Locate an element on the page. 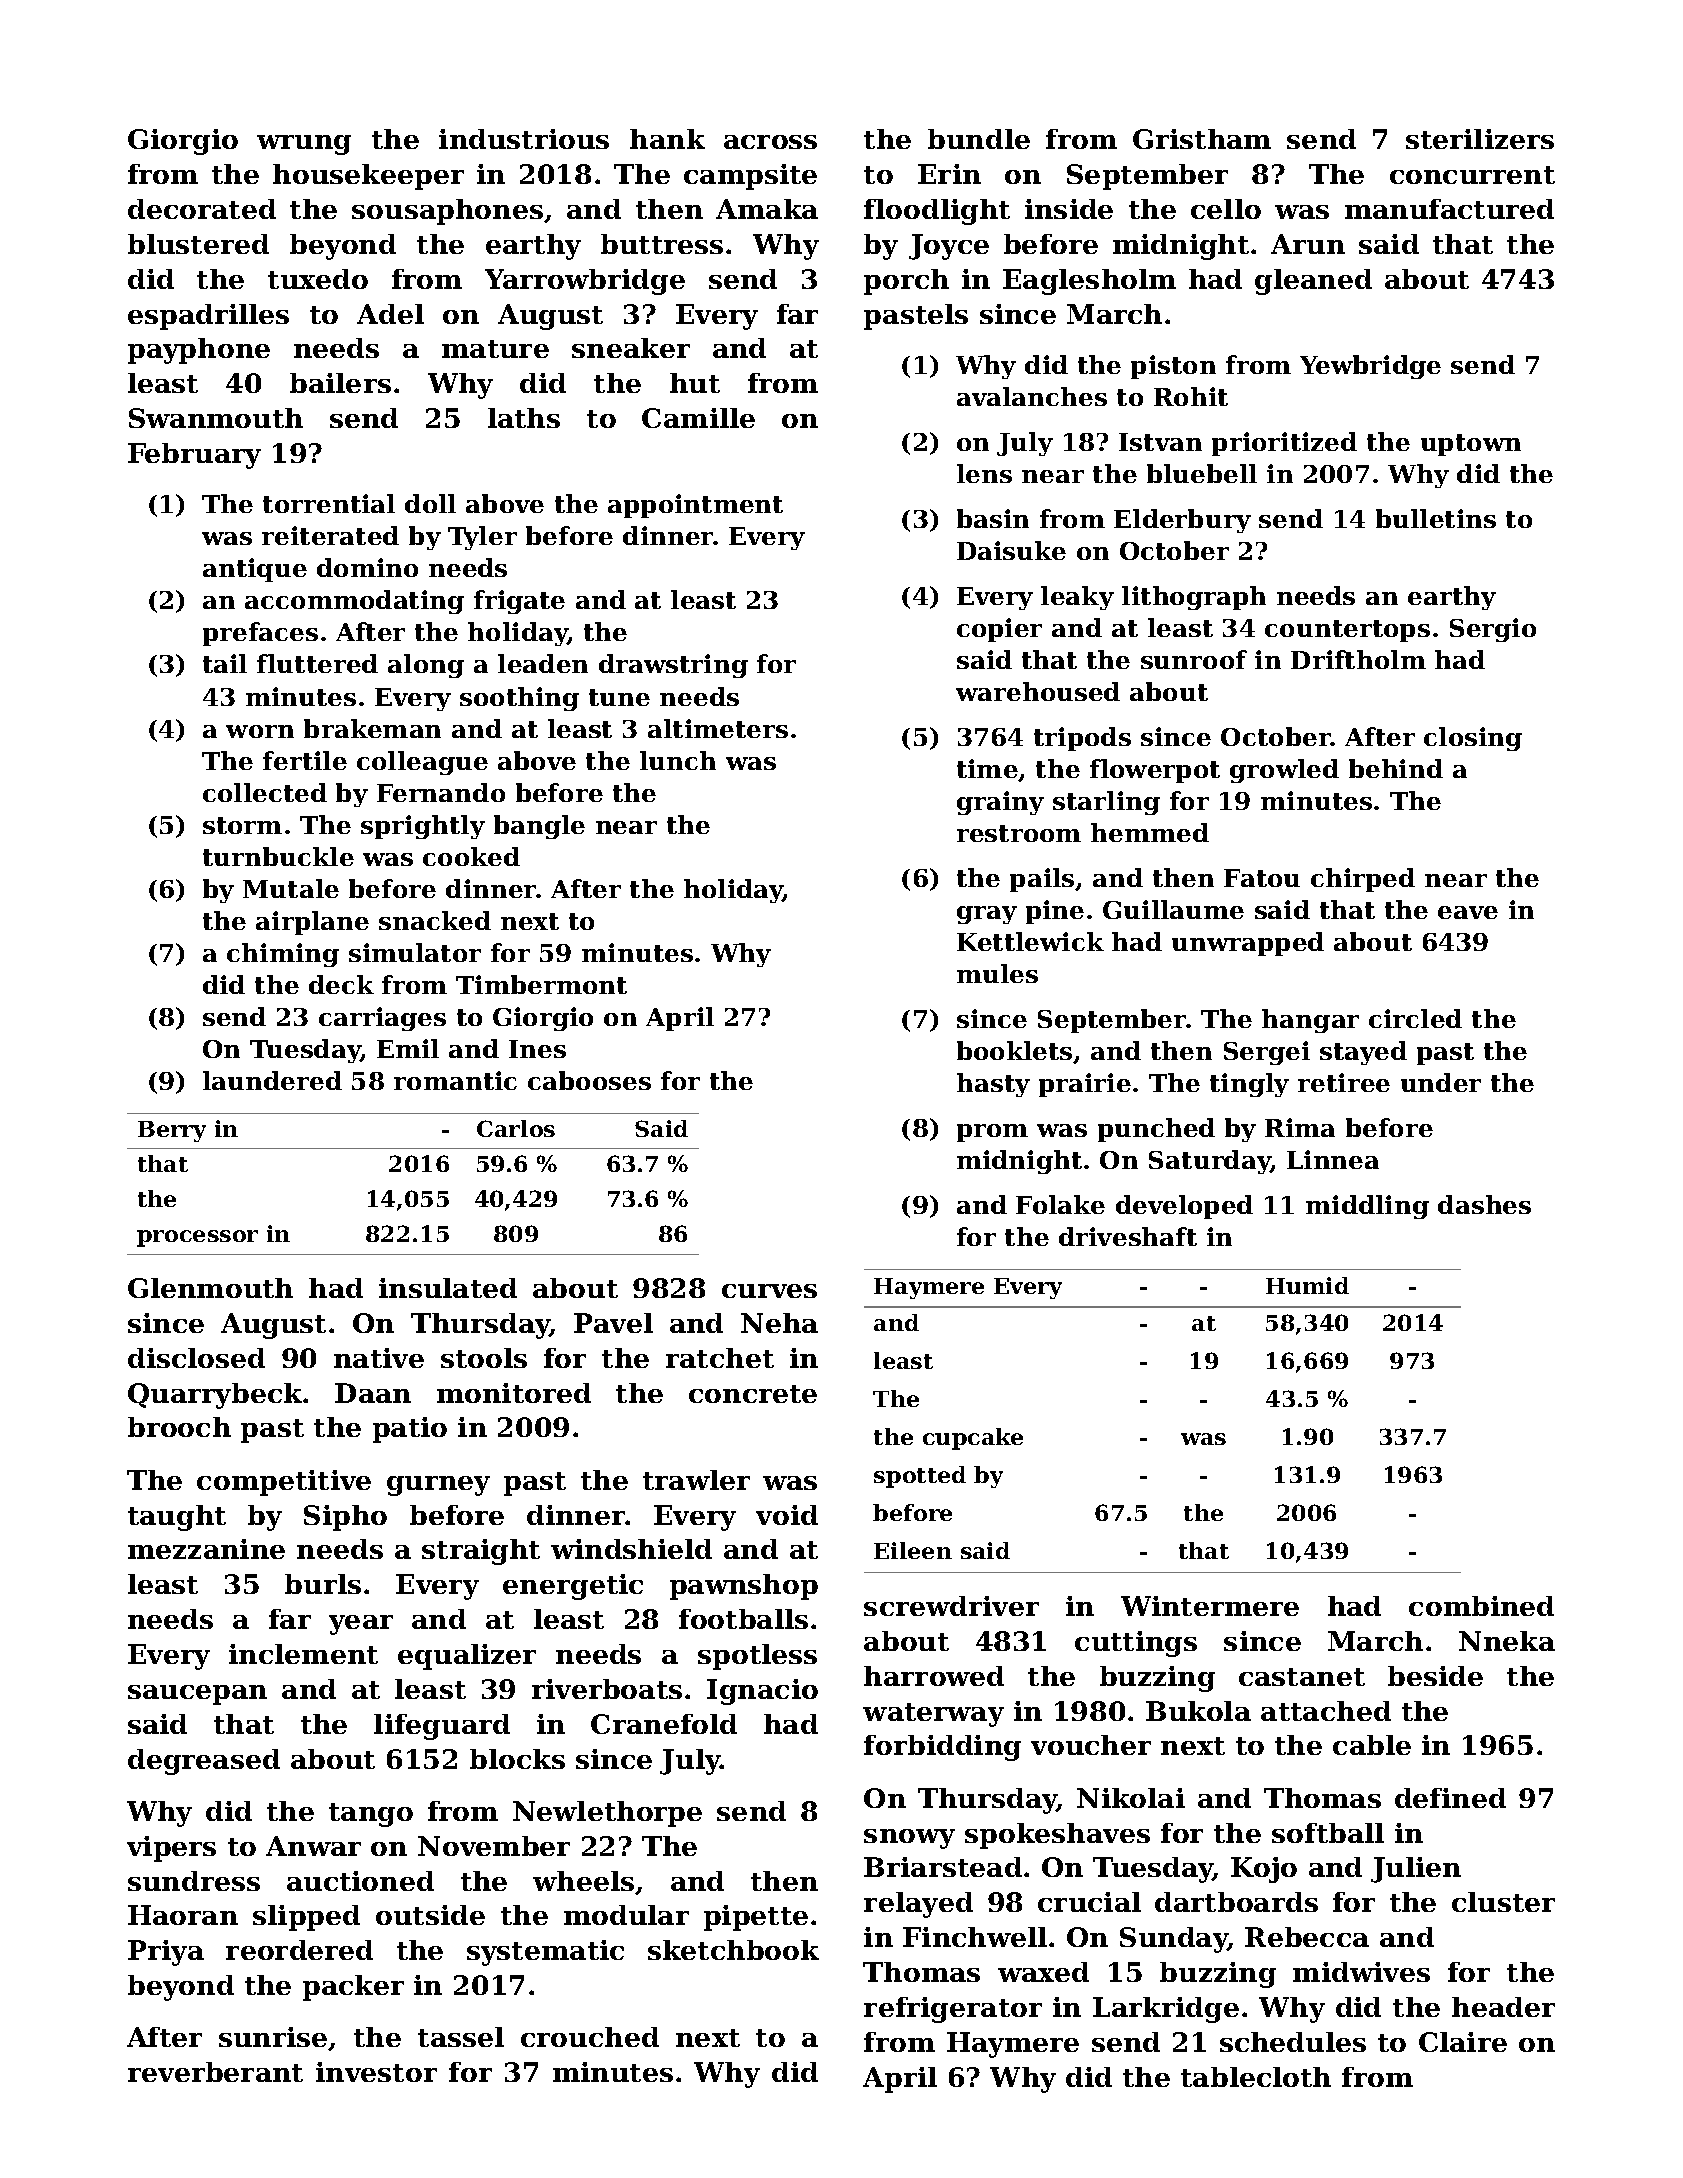 Image resolution: width=1683 pixels, height=2178 pixels. hank is located at coordinates (667, 139).
